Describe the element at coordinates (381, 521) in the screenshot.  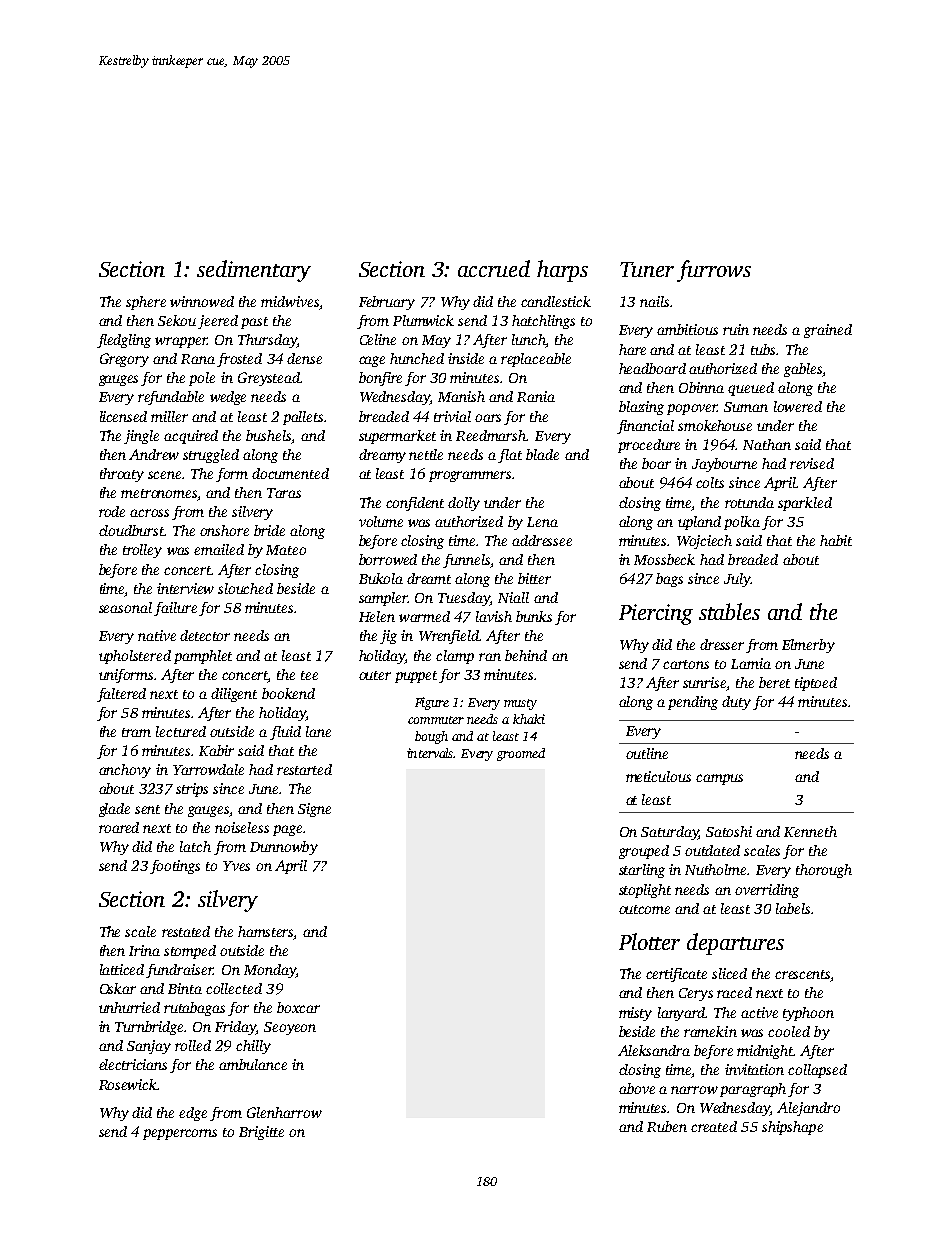
I see `volume` at that location.
